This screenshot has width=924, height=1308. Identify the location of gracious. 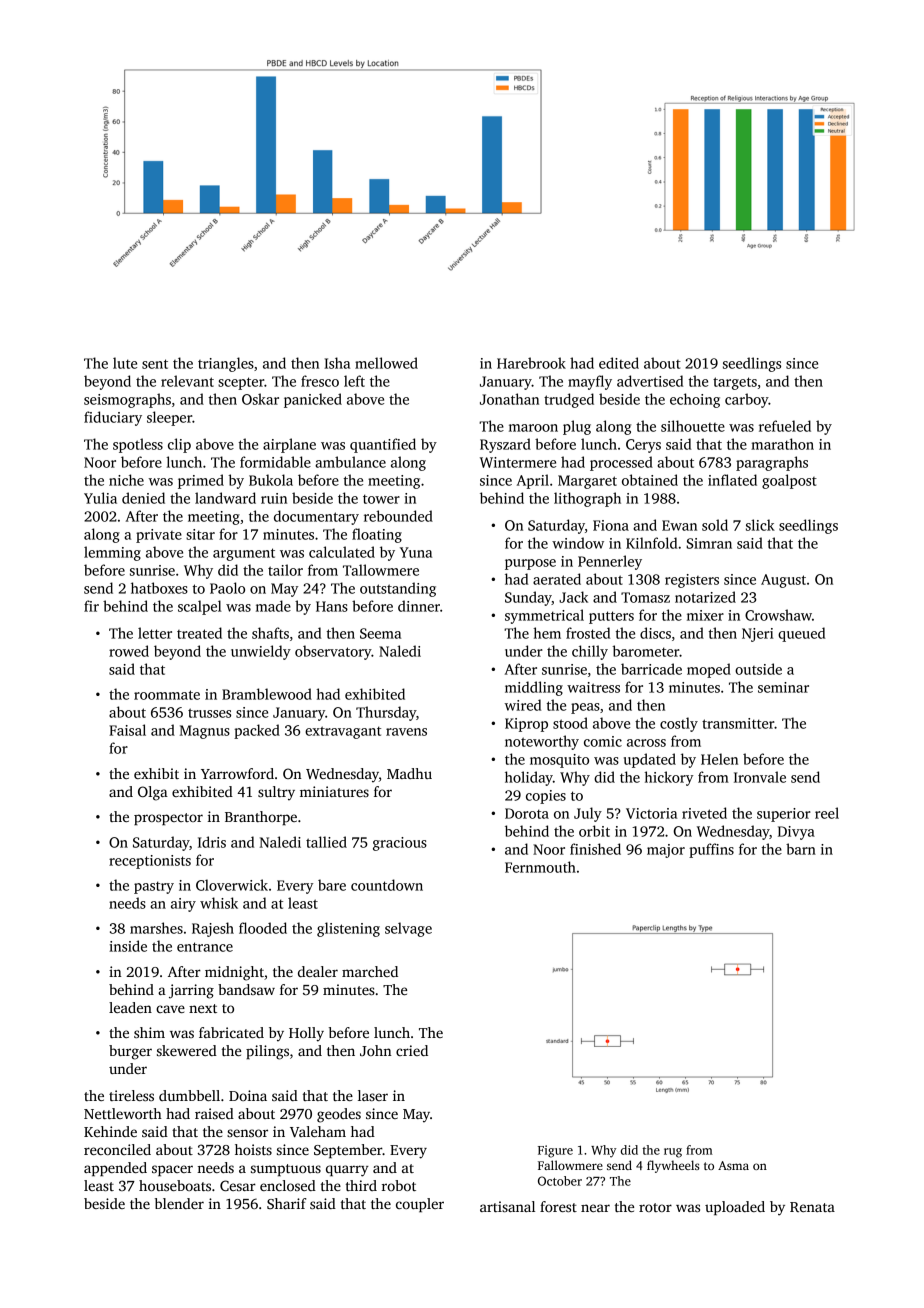
(400, 844).
